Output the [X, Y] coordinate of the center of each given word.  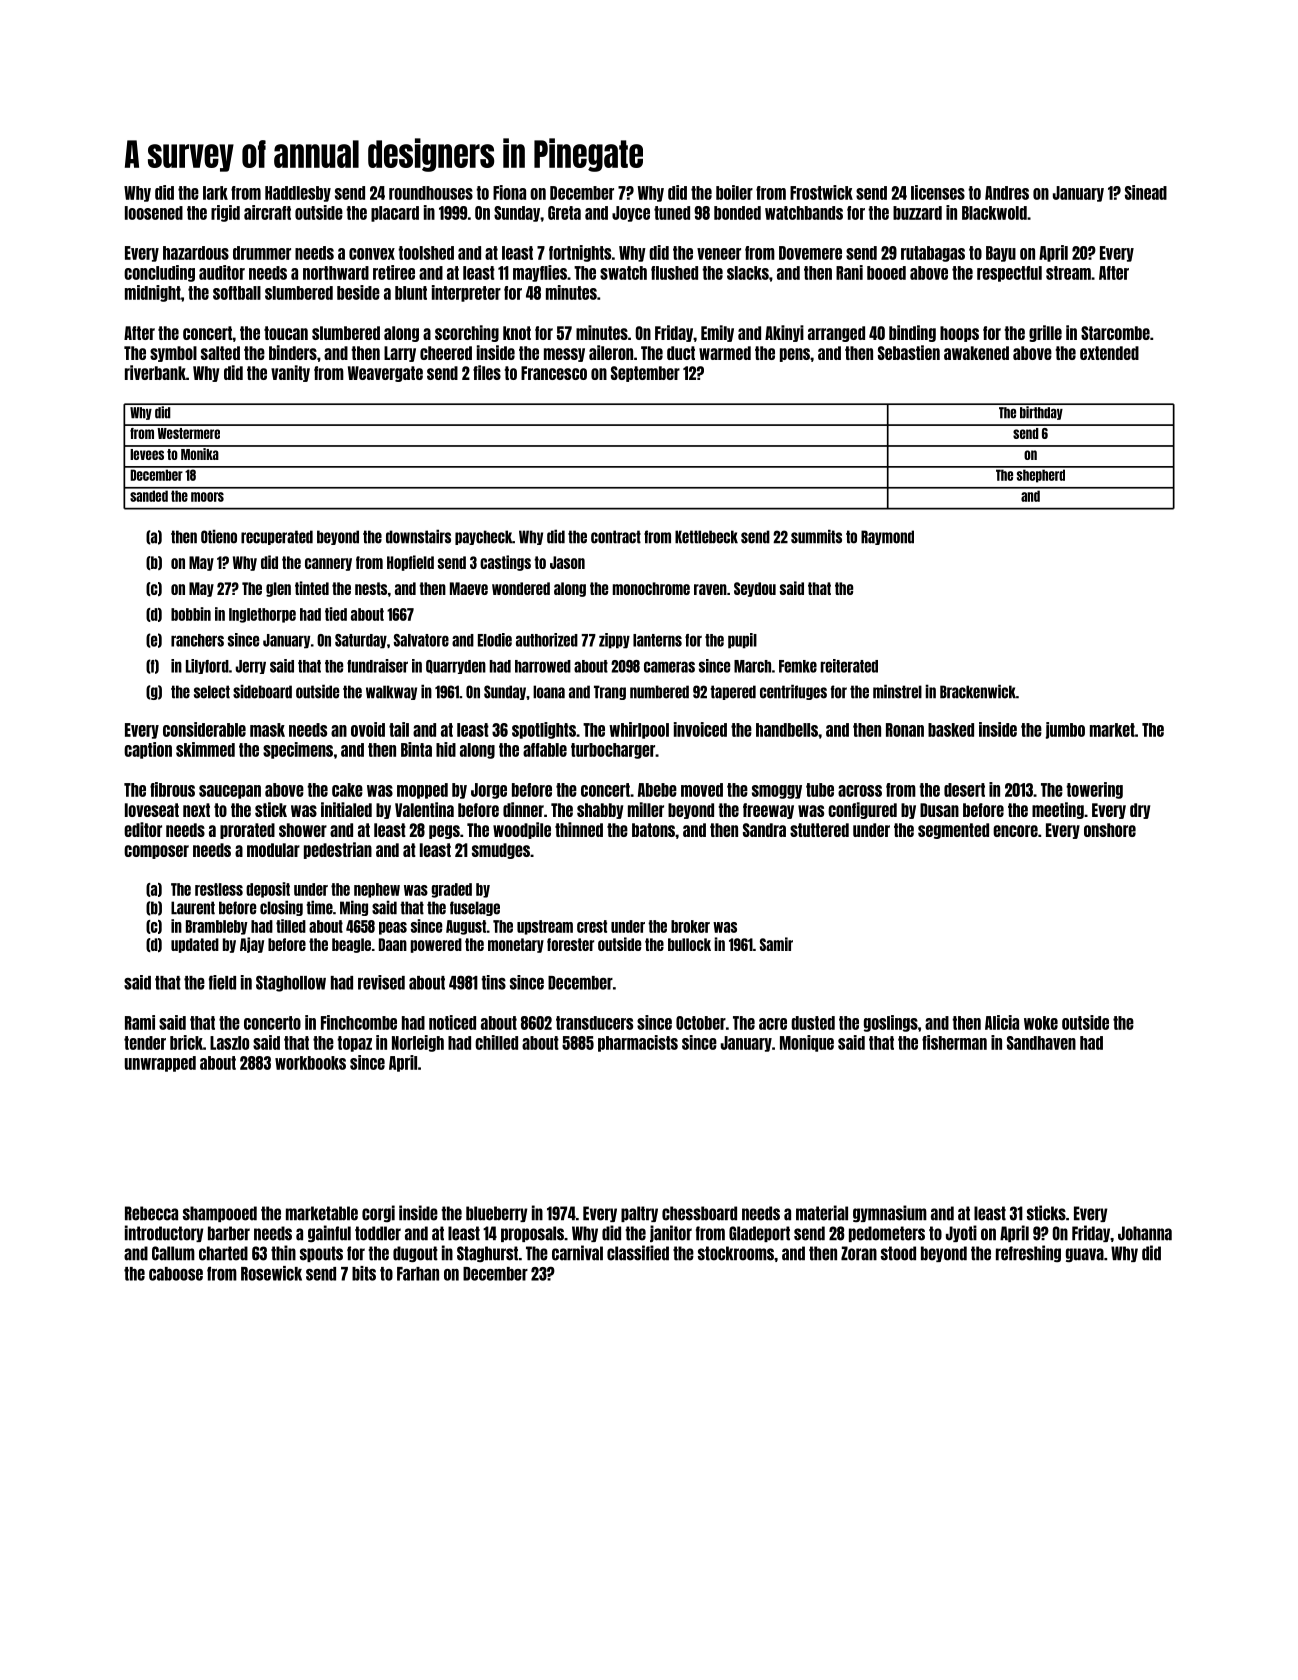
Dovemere [810, 253]
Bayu [1001, 254]
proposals [532, 1234]
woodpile [522, 830]
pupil [742, 641]
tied [336, 614]
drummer [262, 253]
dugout [415, 1254]
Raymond [887, 537]
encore [1015, 831]
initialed [346, 809]
